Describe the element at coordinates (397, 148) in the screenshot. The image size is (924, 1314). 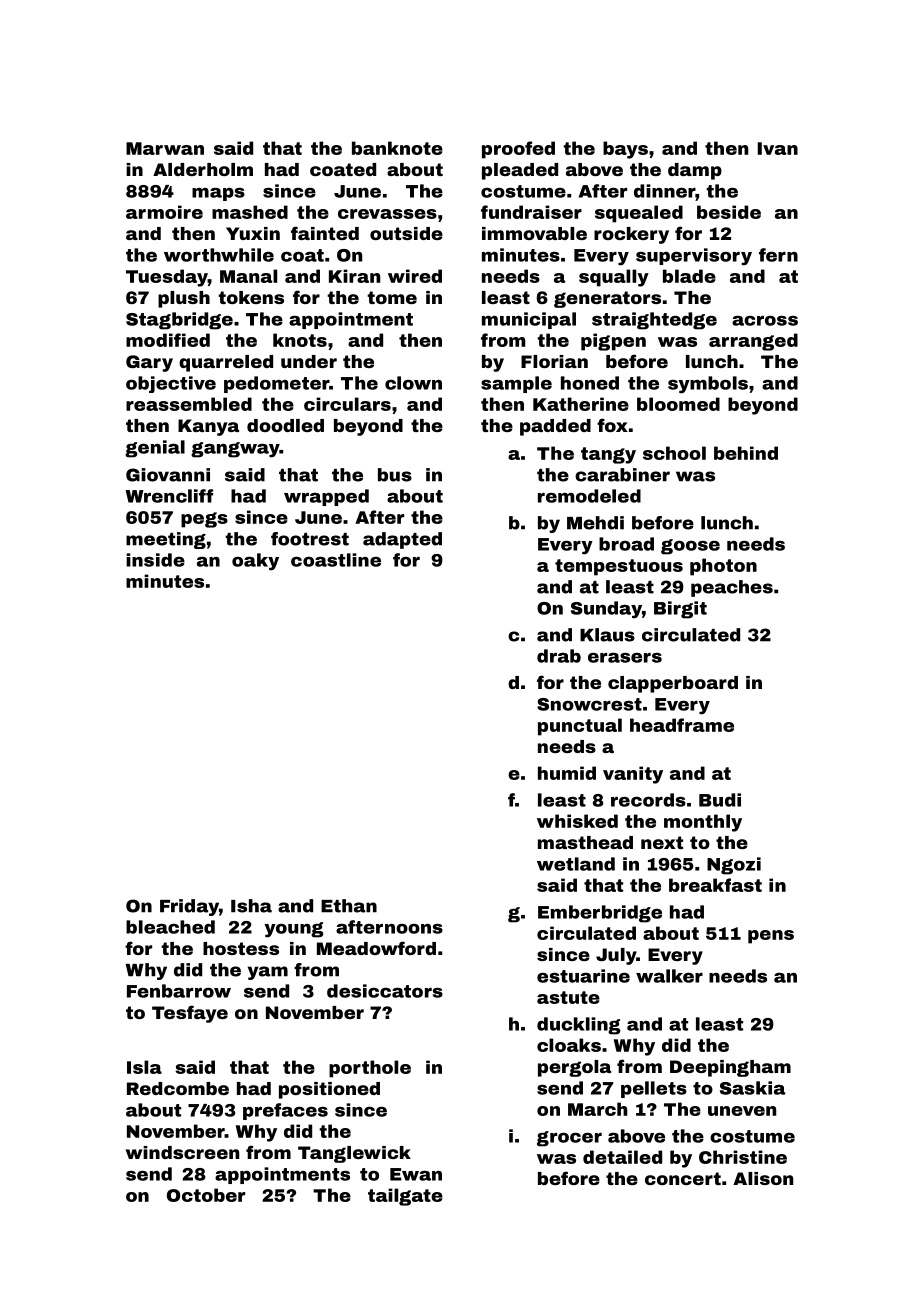
I see `banknote` at that location.
